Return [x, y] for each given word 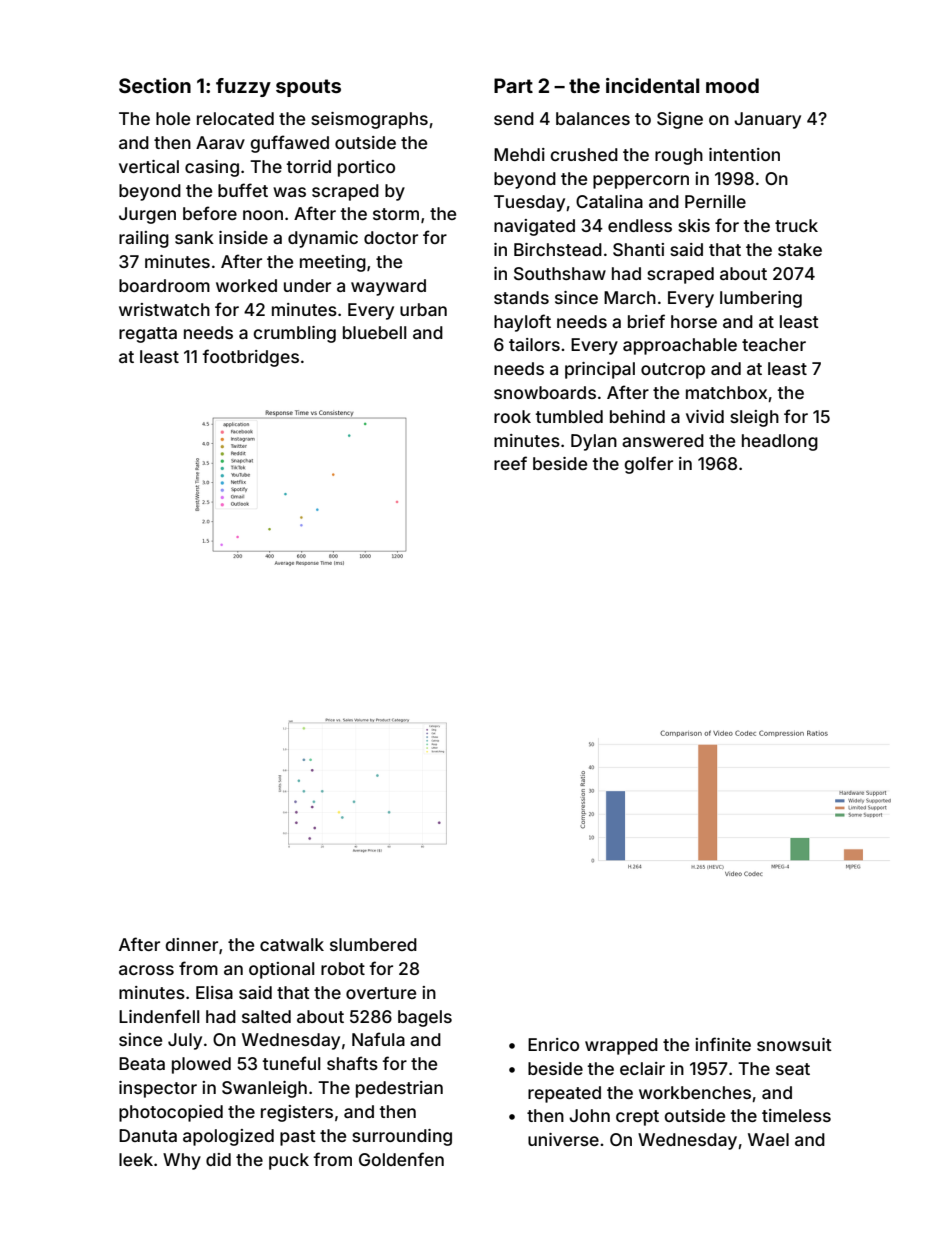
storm [396, 214]
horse [694, 321]
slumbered [373, 944]
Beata [142, 1063]
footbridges [250, 358]
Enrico [553, 1044]
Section [155, 85]
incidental [652, 85]
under [307, 285]
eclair [642, 1068]
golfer [648, 465]
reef [510, 463]
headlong [780, 442]
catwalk [292, 944]
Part [513, 85]
